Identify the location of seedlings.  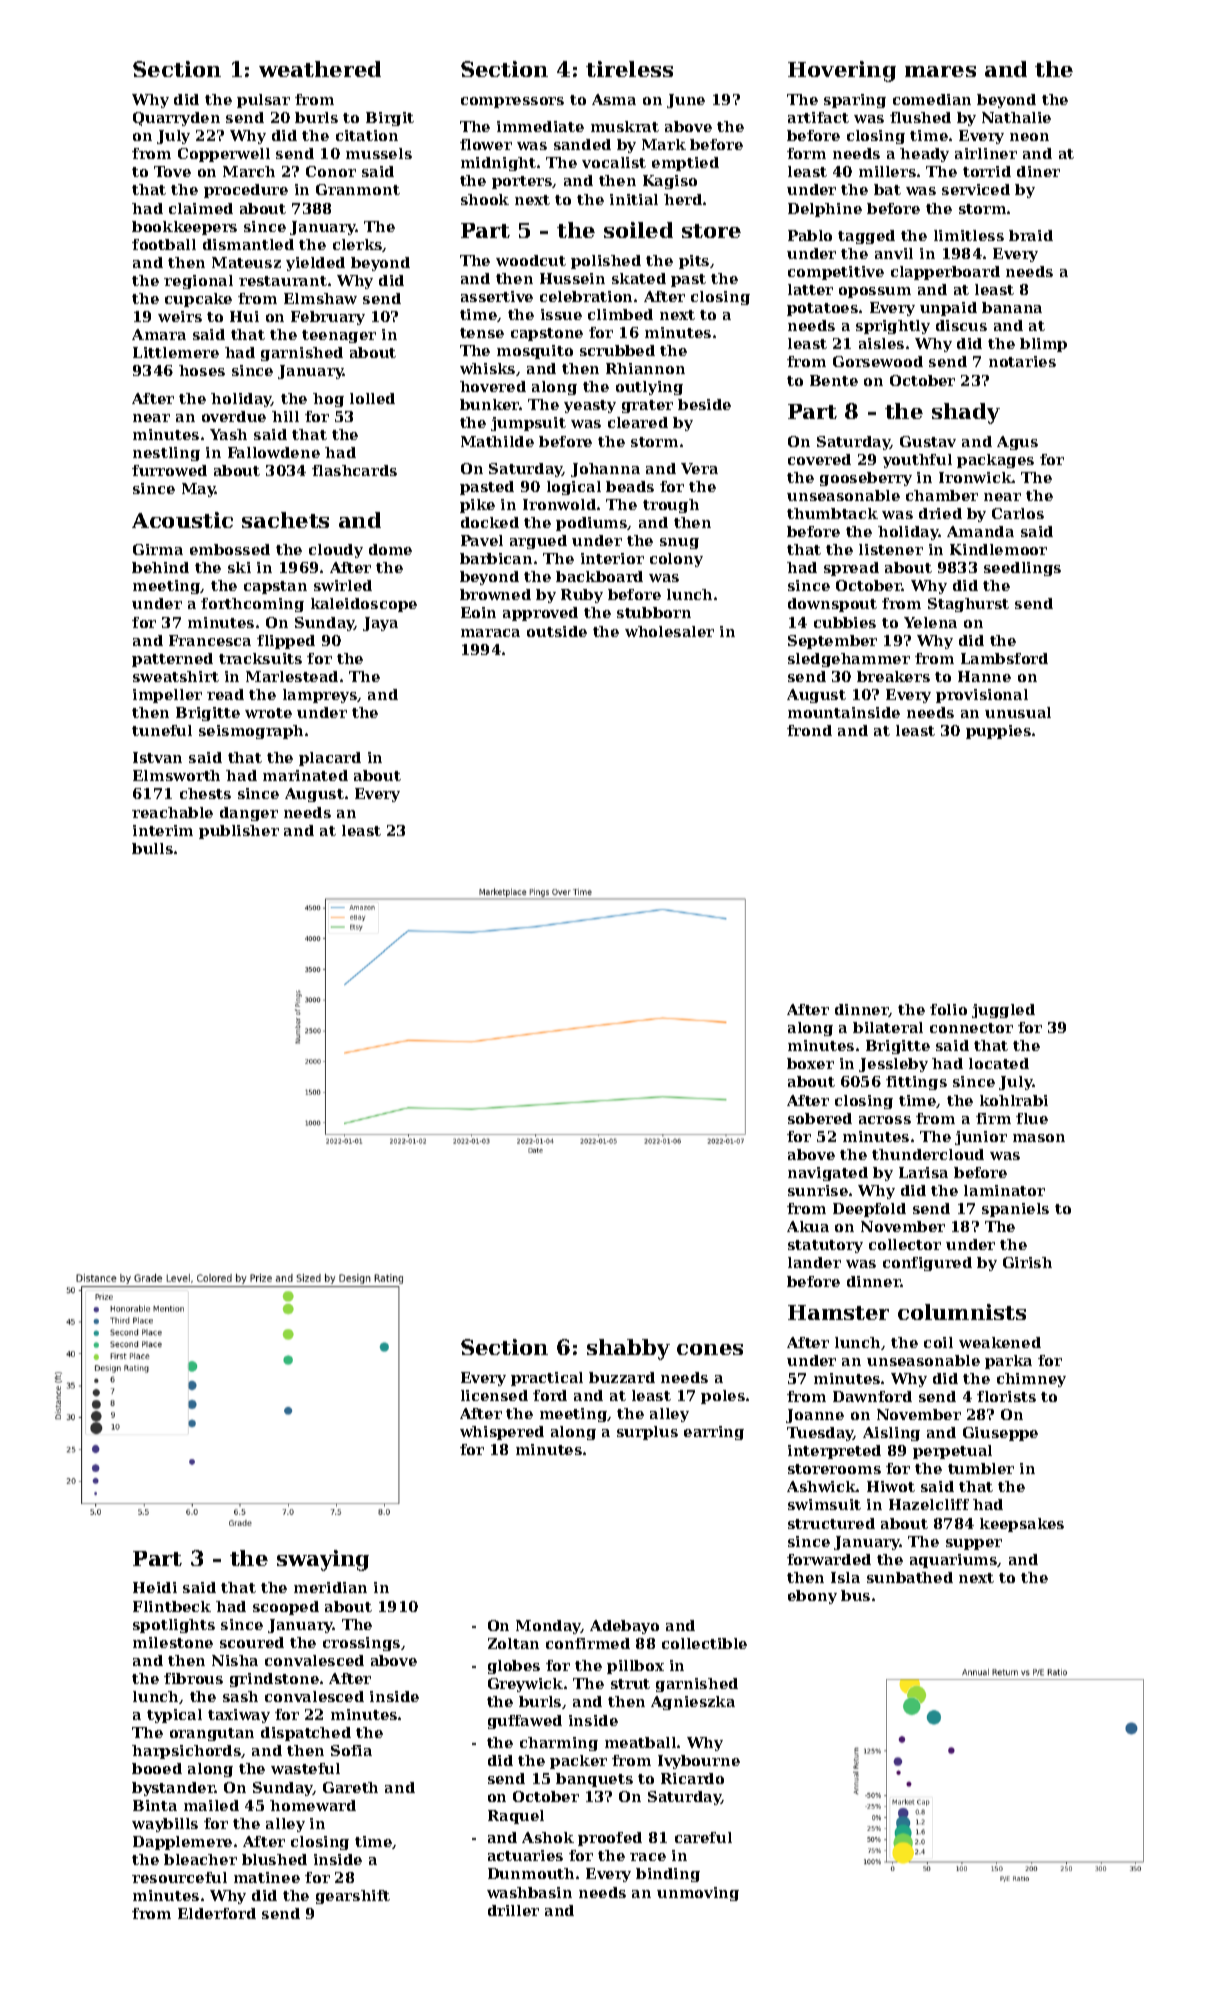
(1022, 569).
